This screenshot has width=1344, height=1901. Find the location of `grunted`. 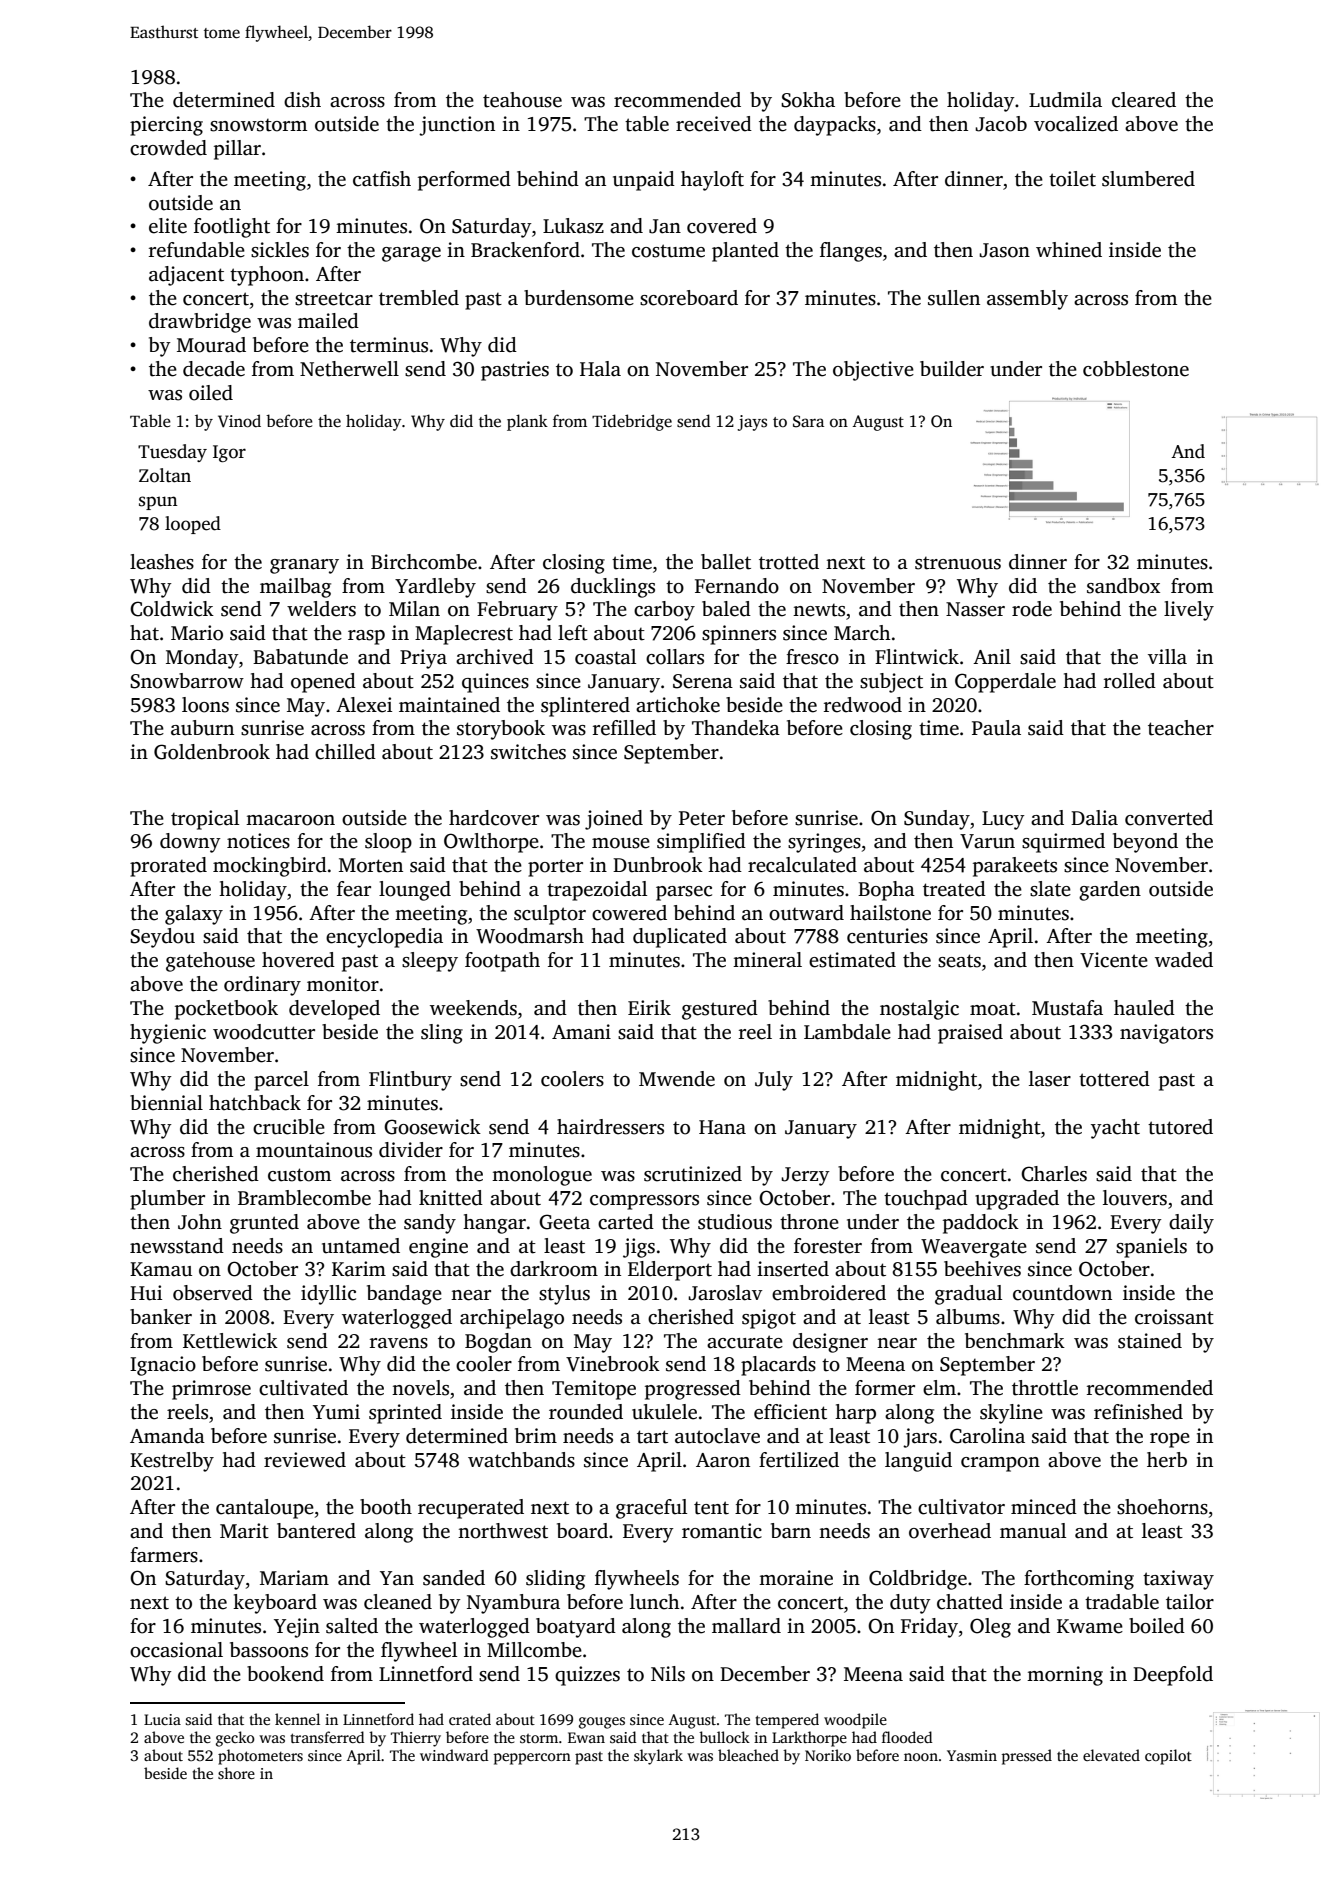

grunted is located at coordinates (264, 1224).
